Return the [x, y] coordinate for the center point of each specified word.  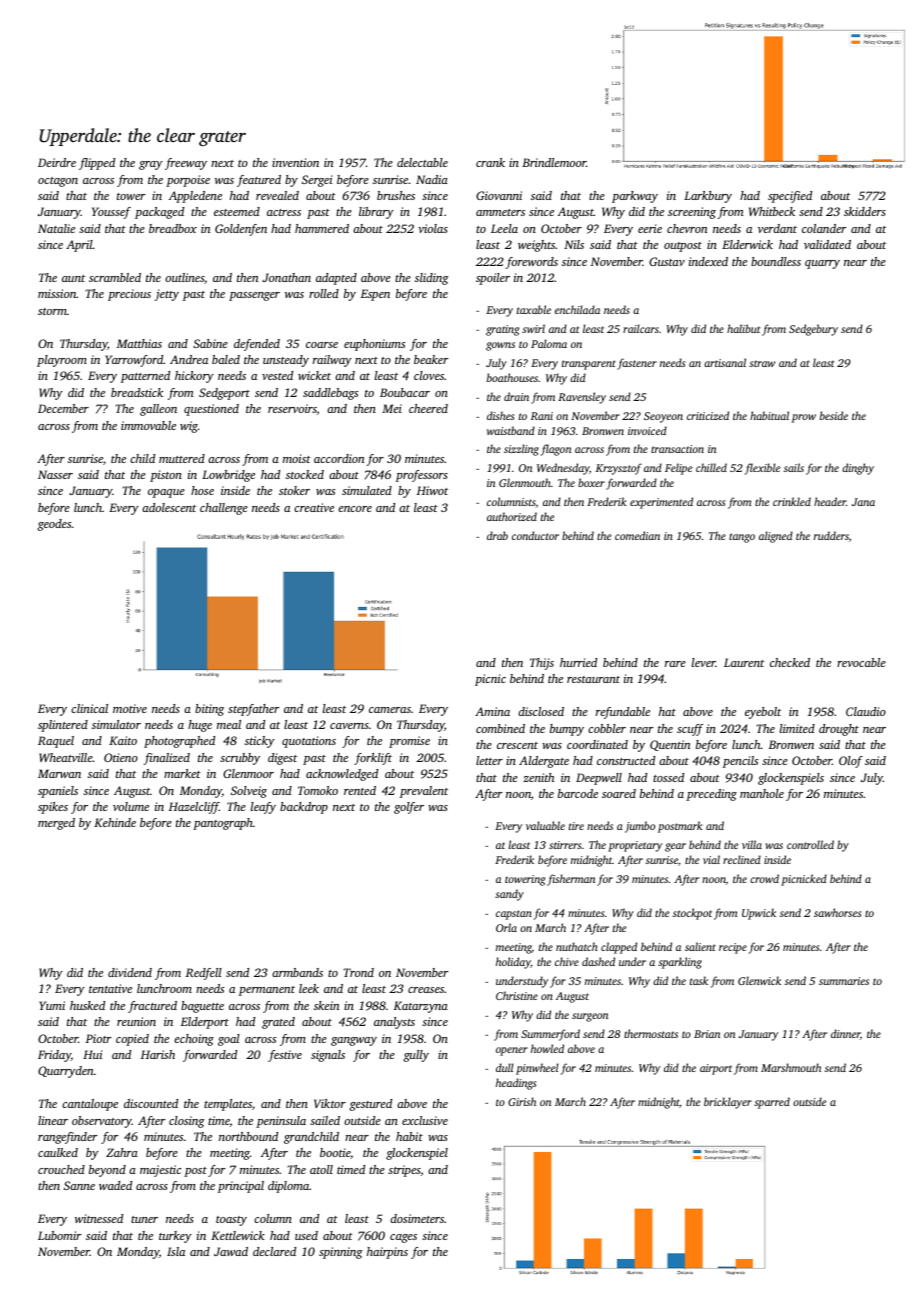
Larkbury [708, 197]
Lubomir [59, 1235]
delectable [422, 162]
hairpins [387, 1253]
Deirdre [57, 162]
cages [403, 1238]
